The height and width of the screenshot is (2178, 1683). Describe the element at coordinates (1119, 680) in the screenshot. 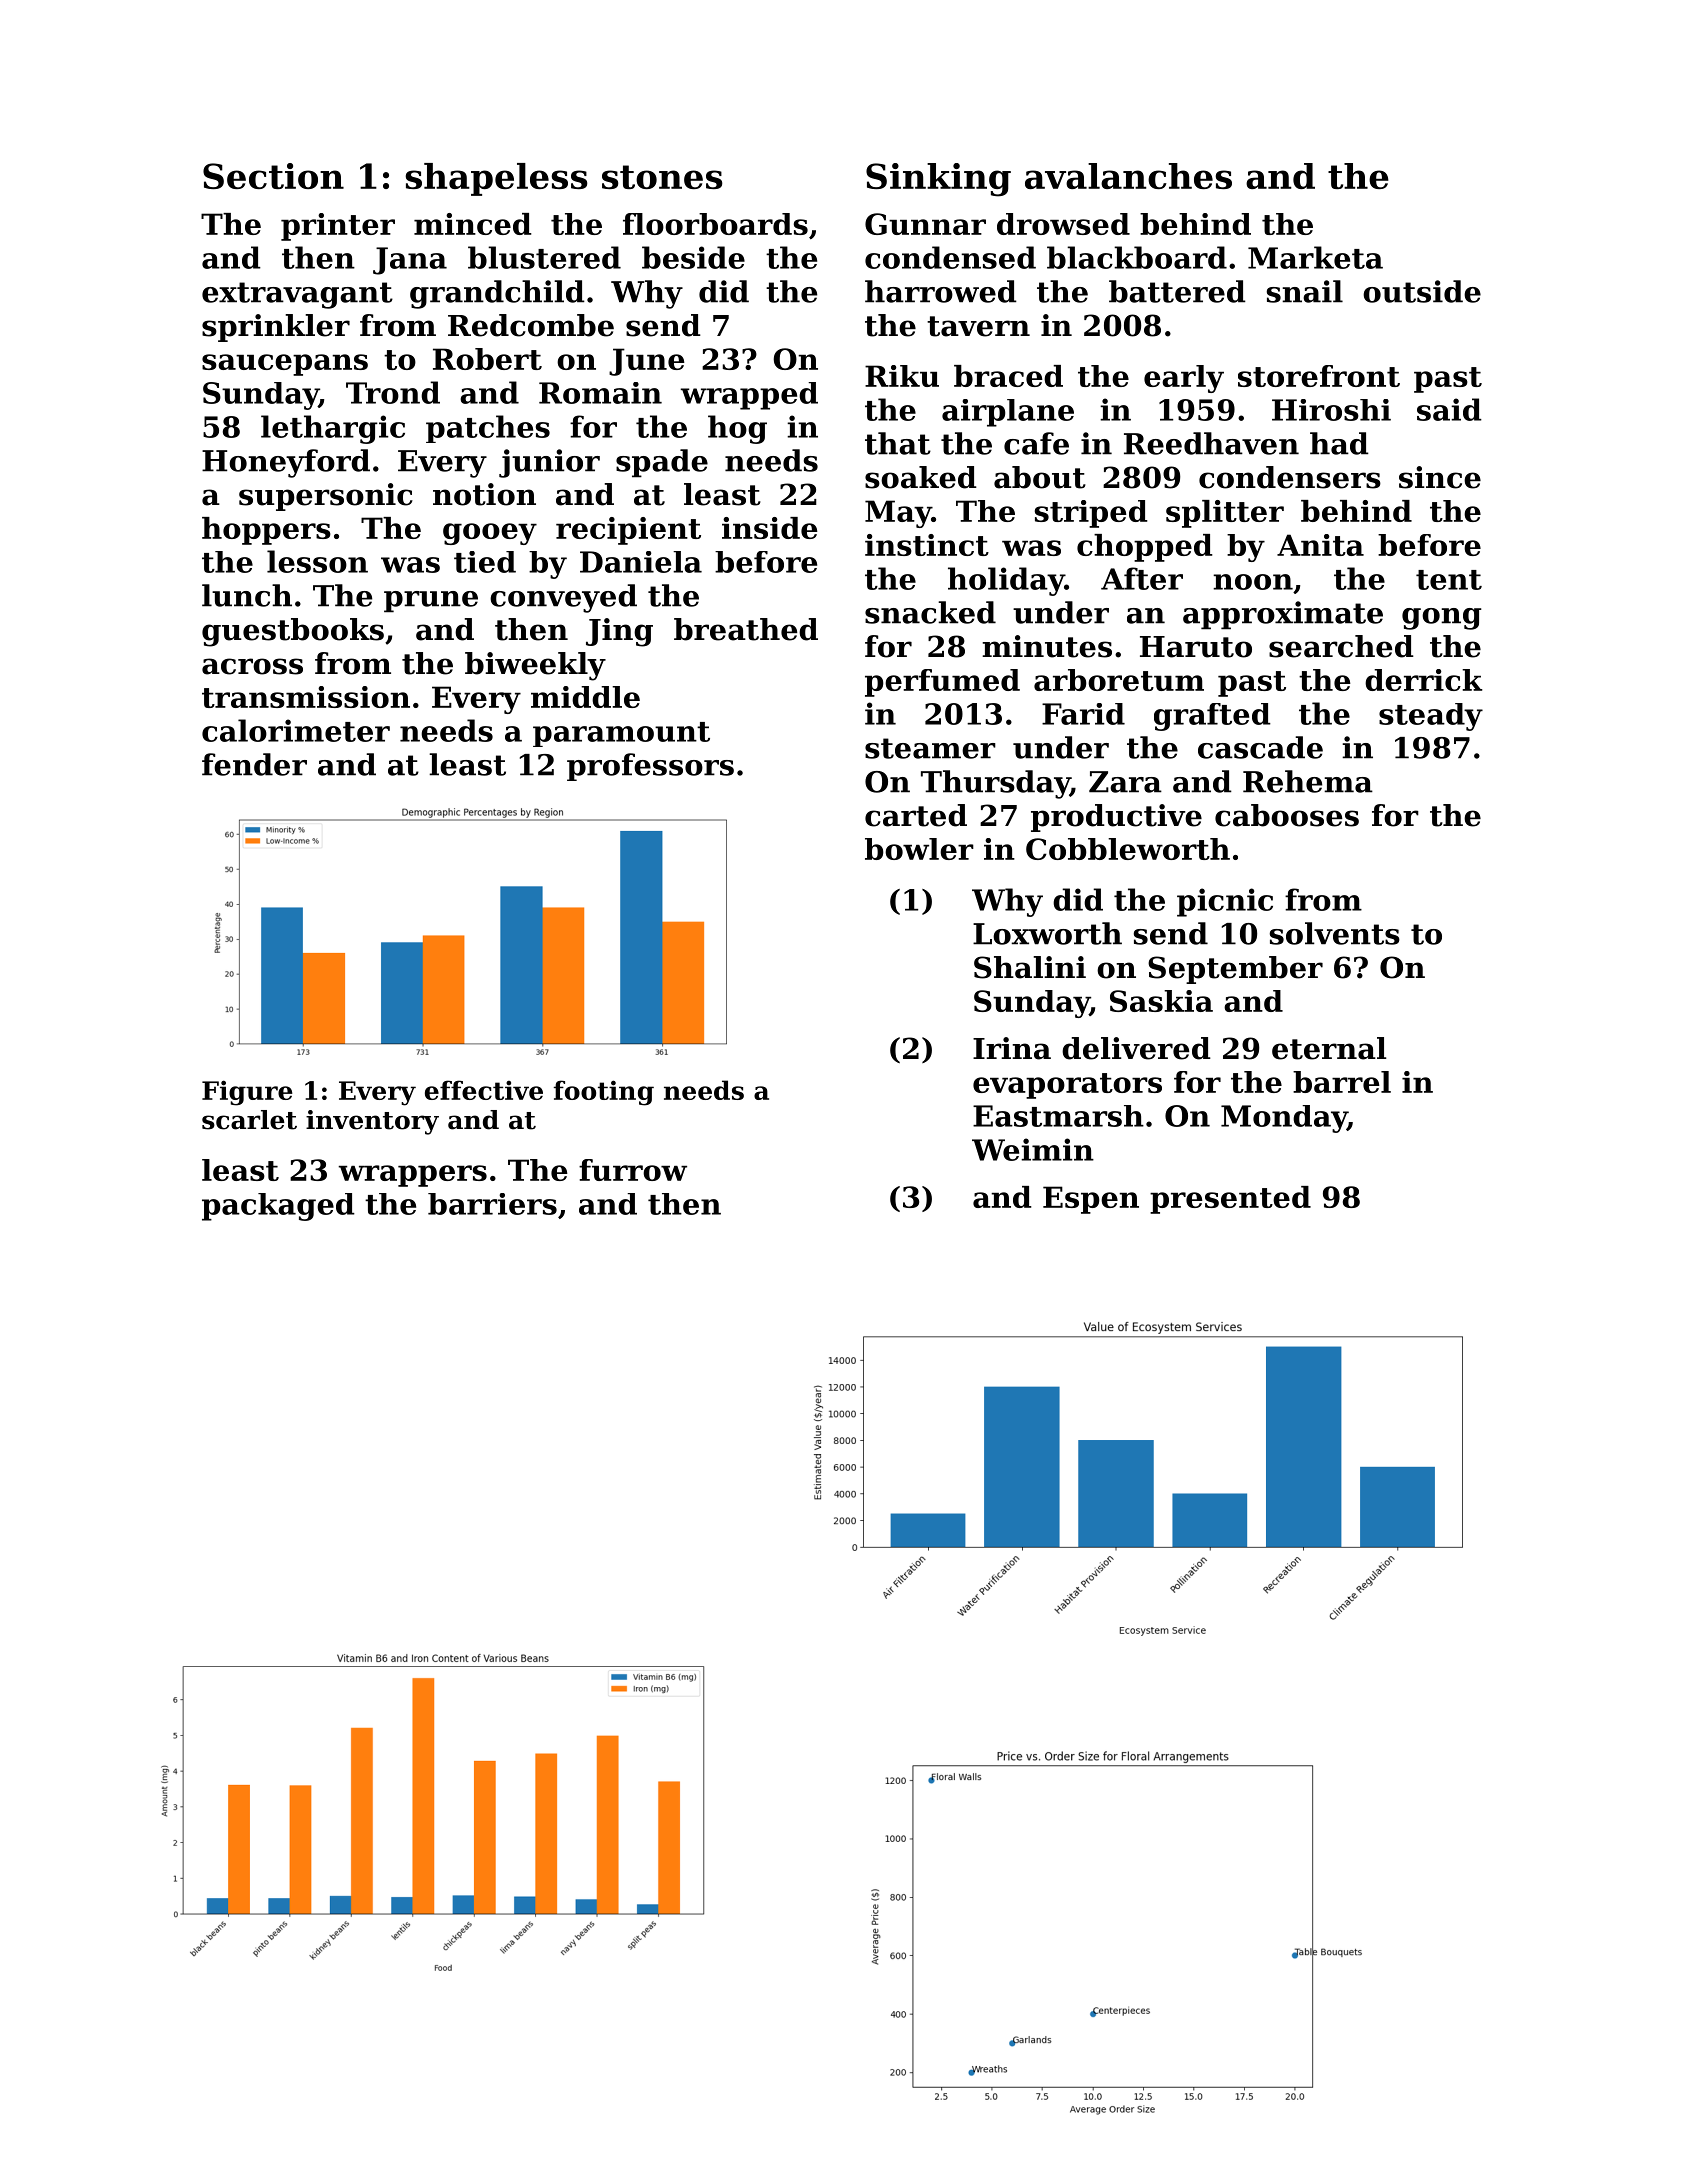

I see `arboretum` at that location.
